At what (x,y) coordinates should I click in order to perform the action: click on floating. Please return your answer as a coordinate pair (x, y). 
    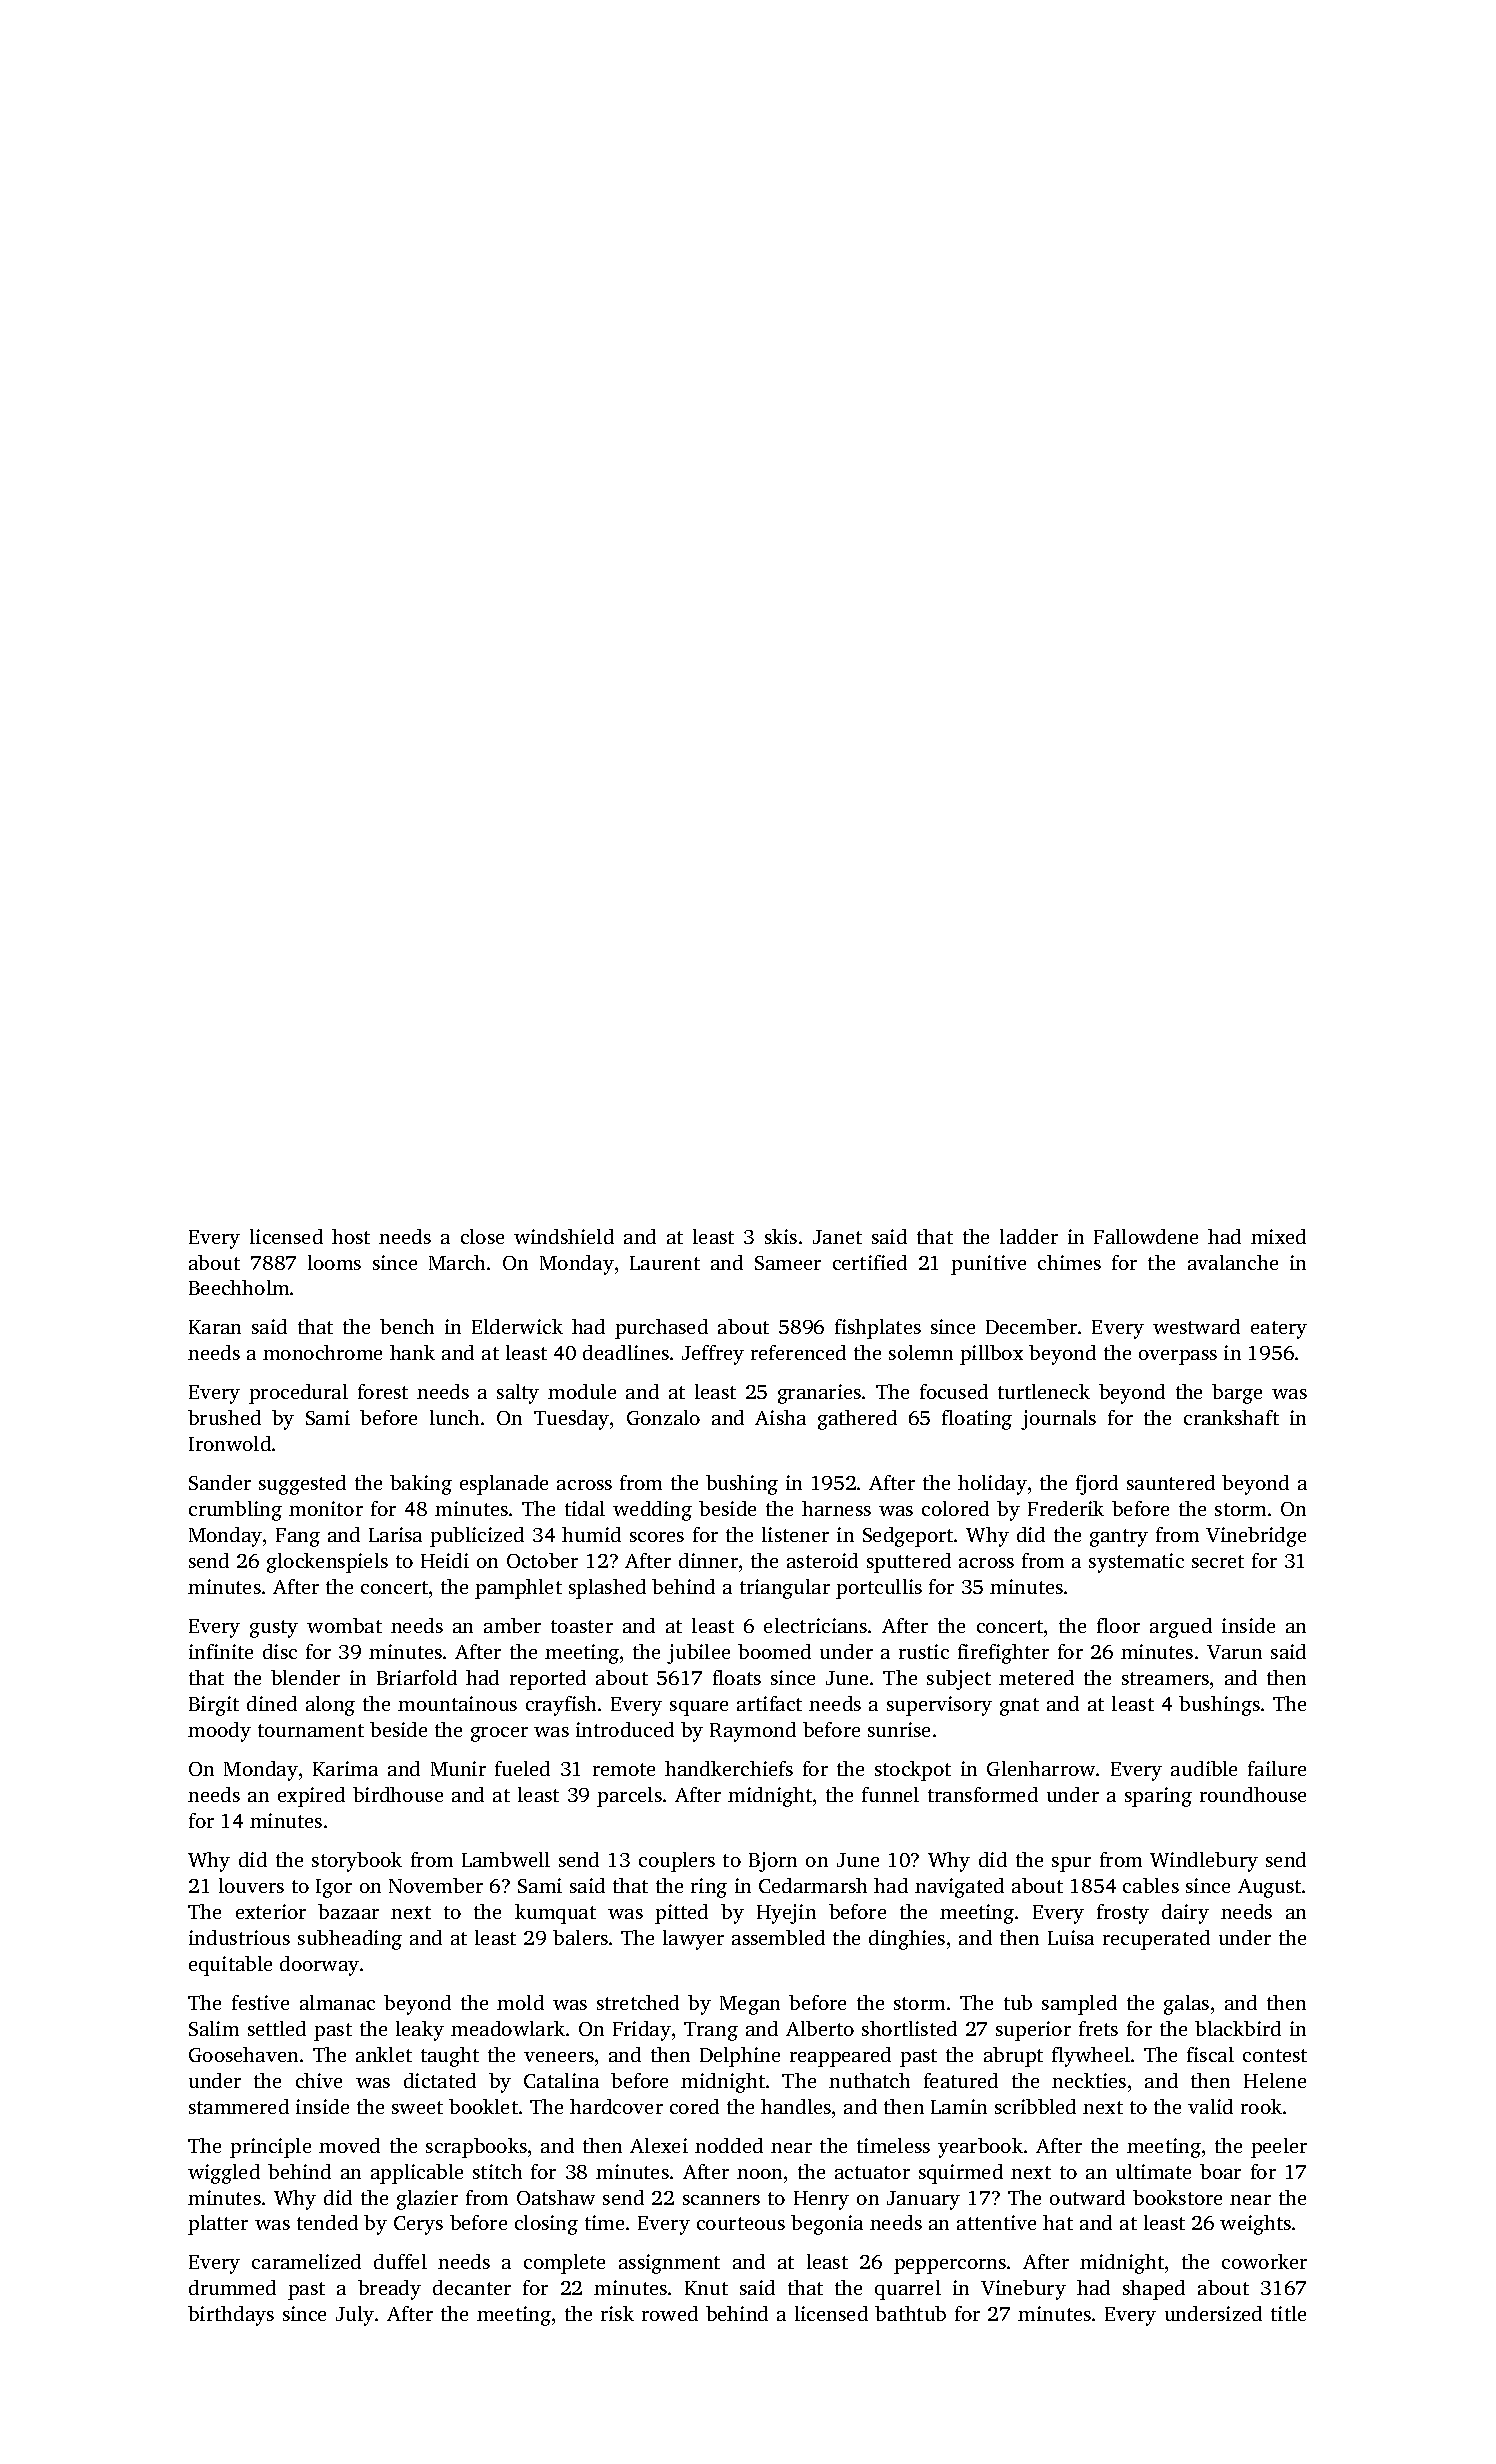
    Looking at the image, I should click on (977, 1420).
